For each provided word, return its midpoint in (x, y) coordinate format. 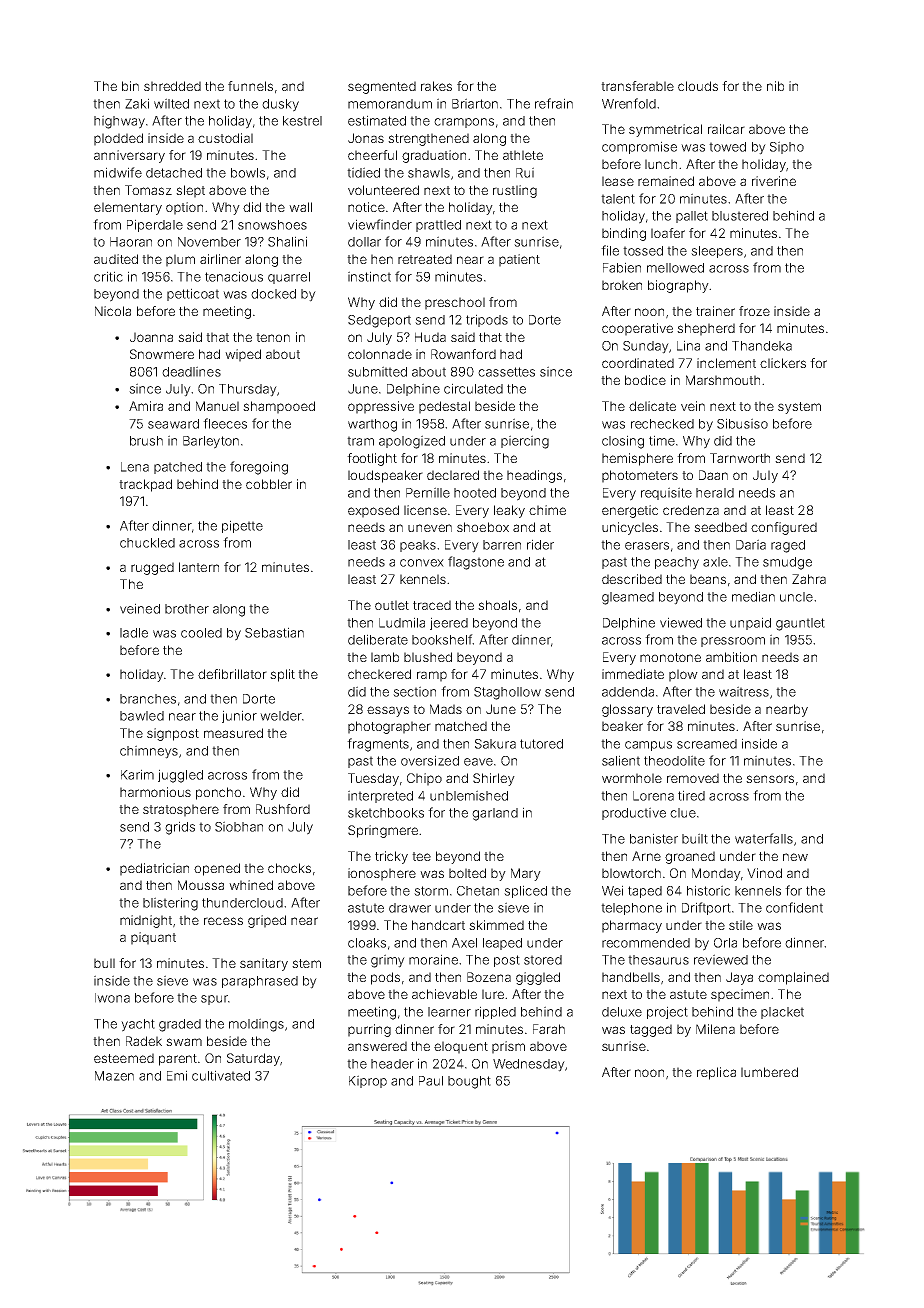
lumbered (769, 1072)
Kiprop (368, 1081)
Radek (144, 1041)
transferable (637, 86)
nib (775, 86)
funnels (250, 86)
